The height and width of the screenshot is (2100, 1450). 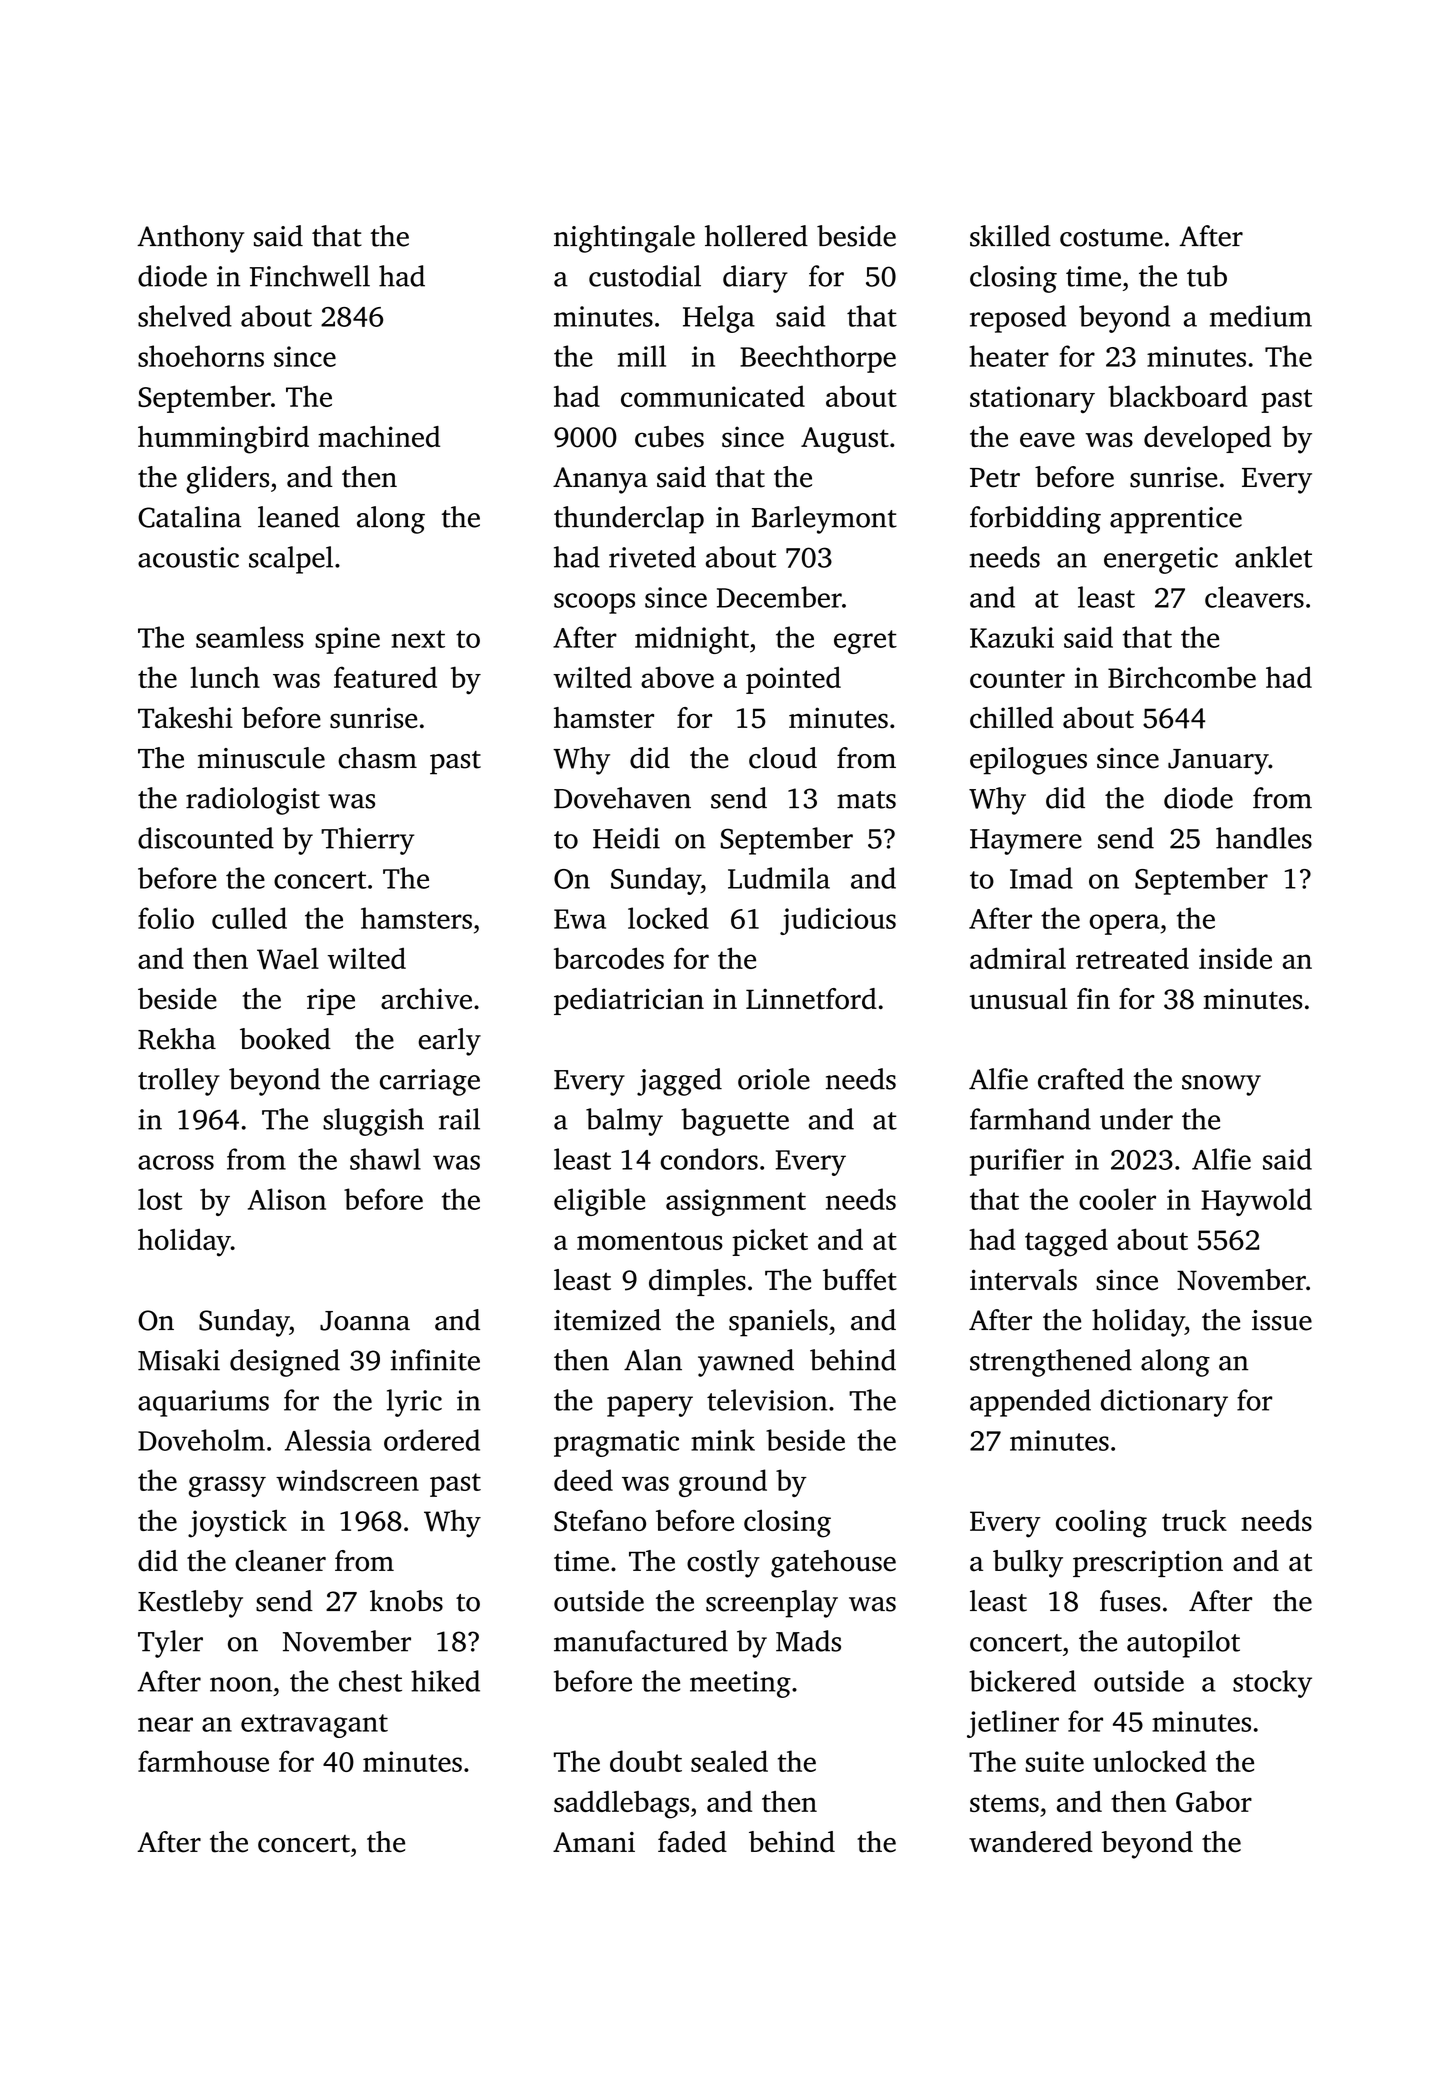 What do you see at coordinates (719, 319) in the screenshot?
I see `Helga` at bounding box center [719, 319].
